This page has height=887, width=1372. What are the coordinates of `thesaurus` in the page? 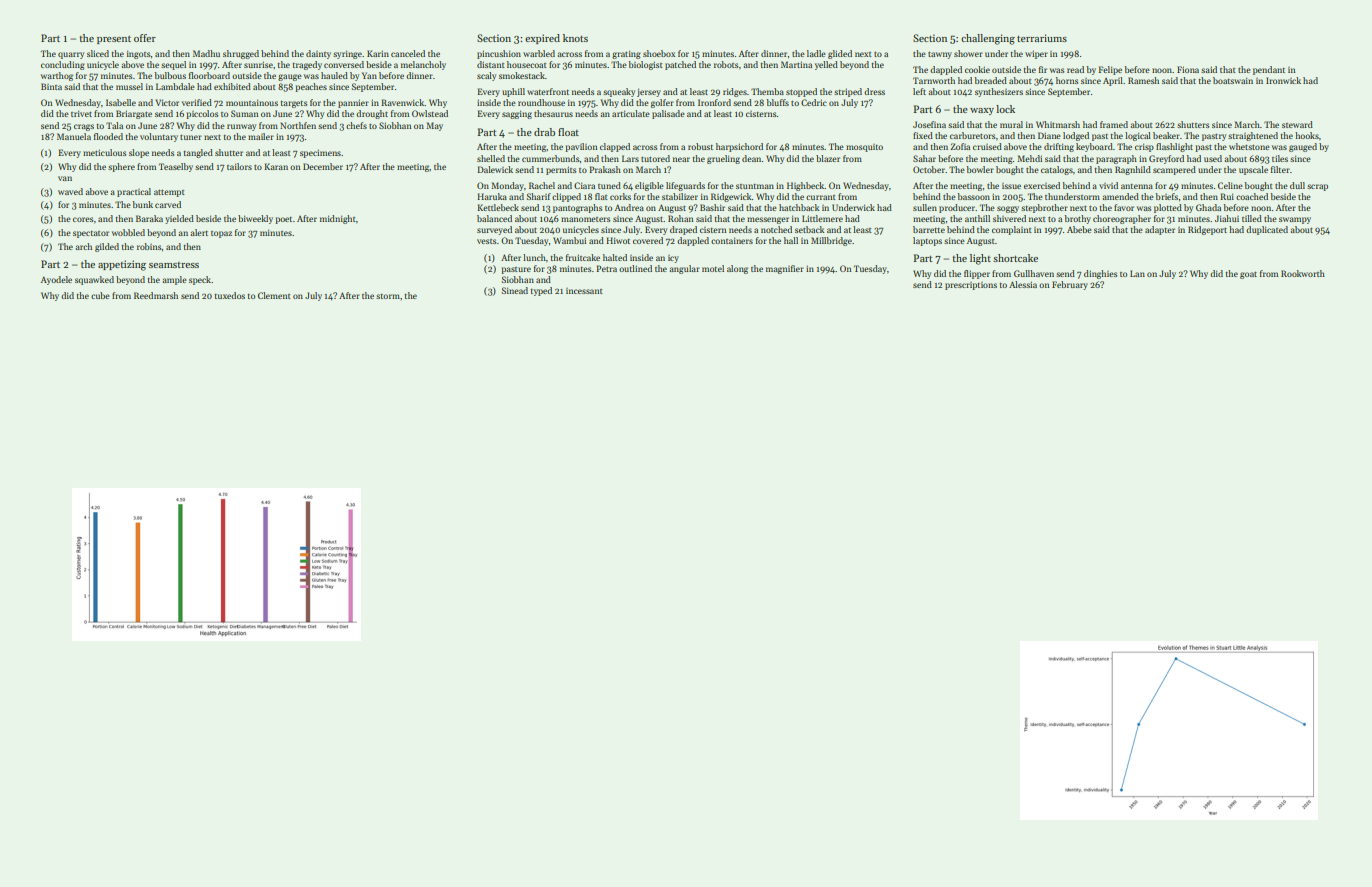 It's located at (553, 113).
